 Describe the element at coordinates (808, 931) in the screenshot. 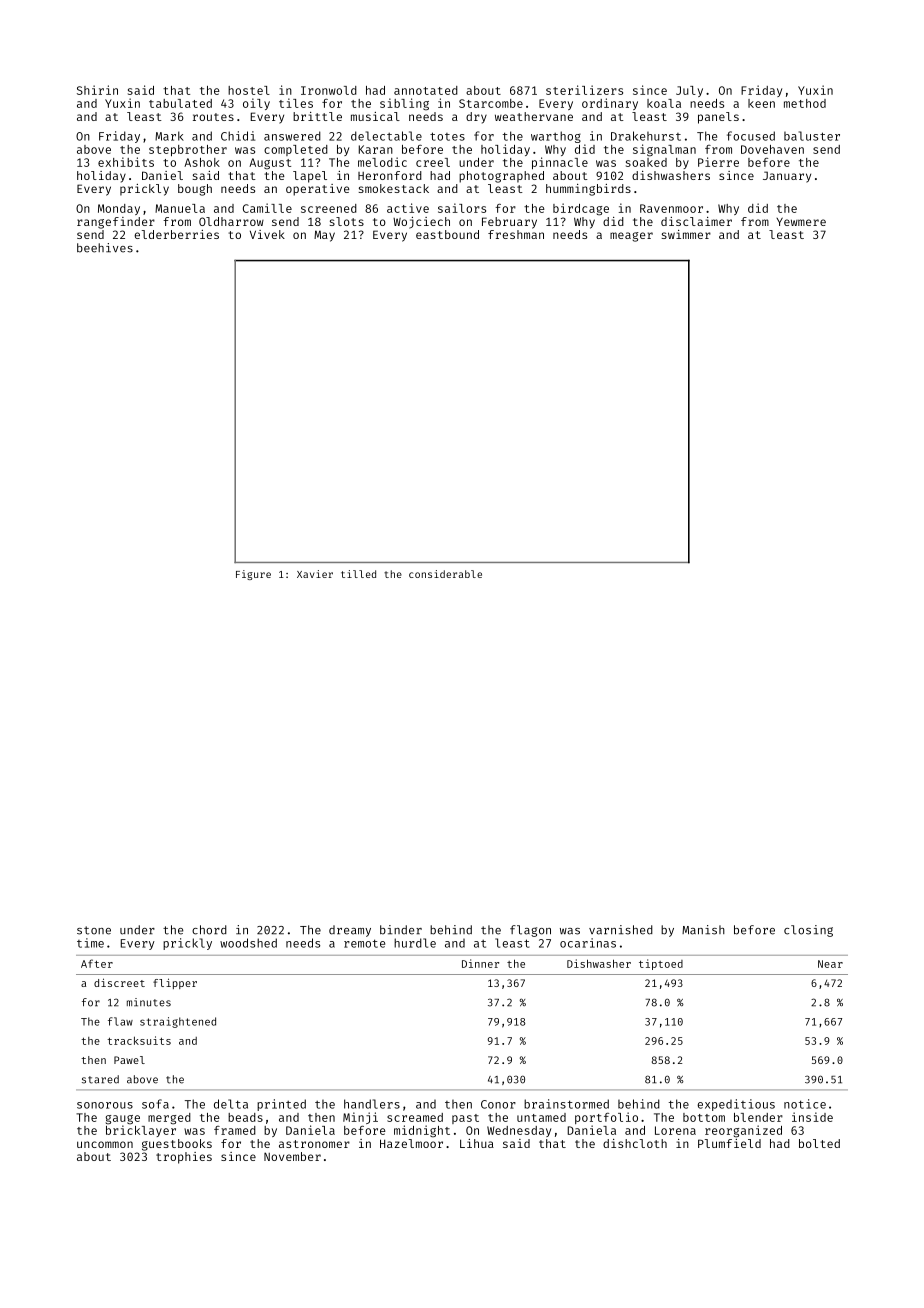

I see `closing` at that location.
